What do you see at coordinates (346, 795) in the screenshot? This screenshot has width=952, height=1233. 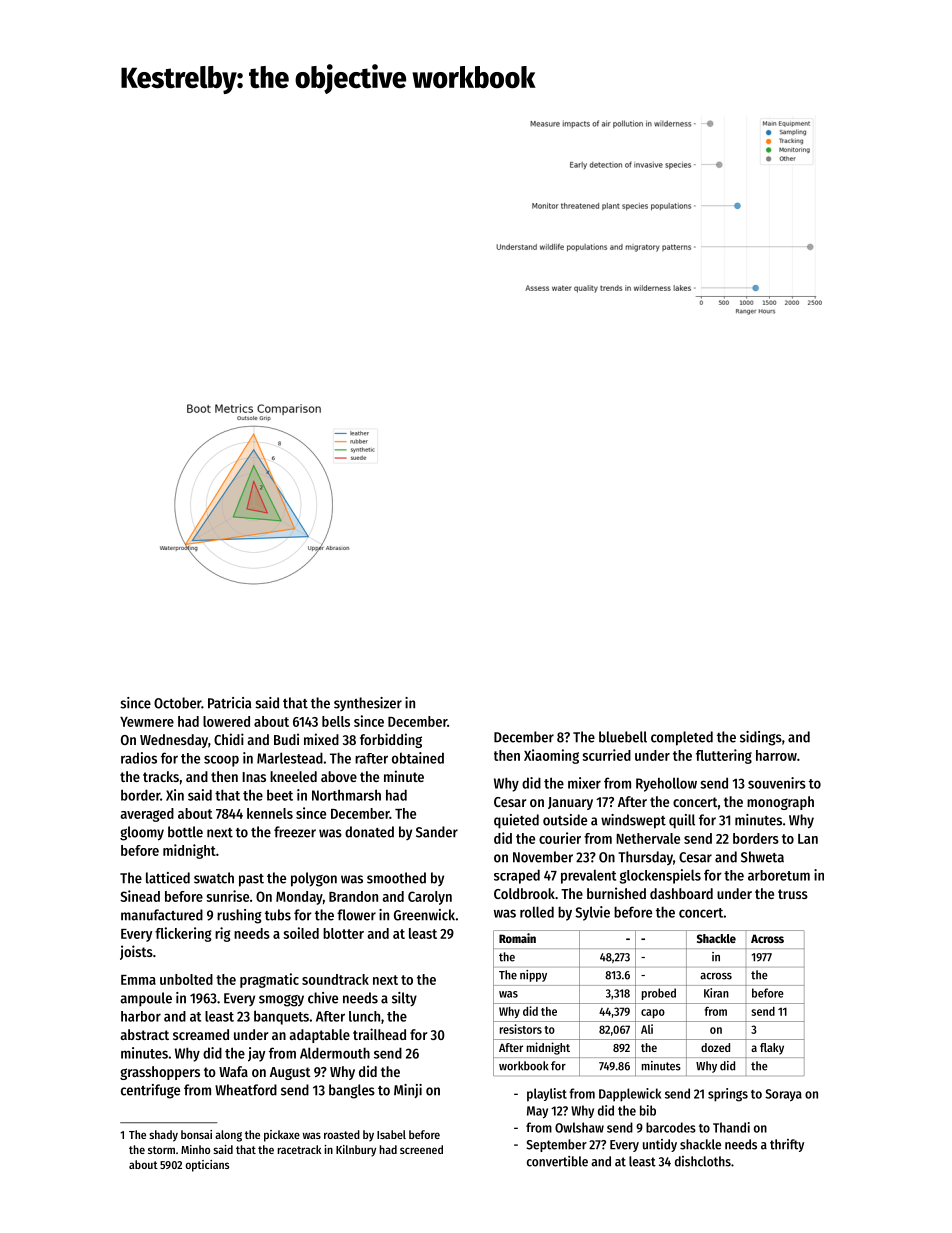 I see `Northmarsh` at bounding box center [346, 795].
